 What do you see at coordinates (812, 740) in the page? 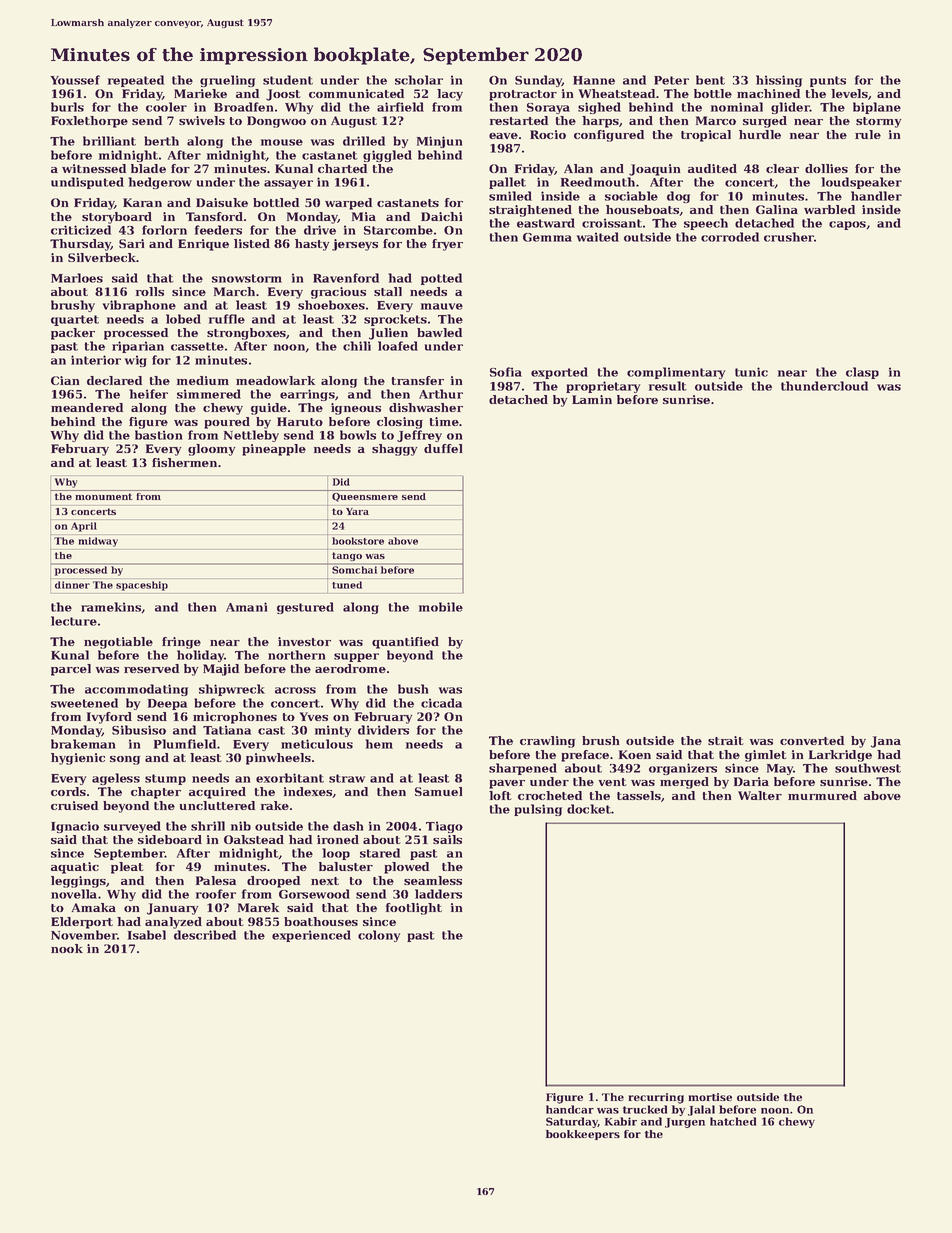
I see `converted` at bounding box center [812, 740].
